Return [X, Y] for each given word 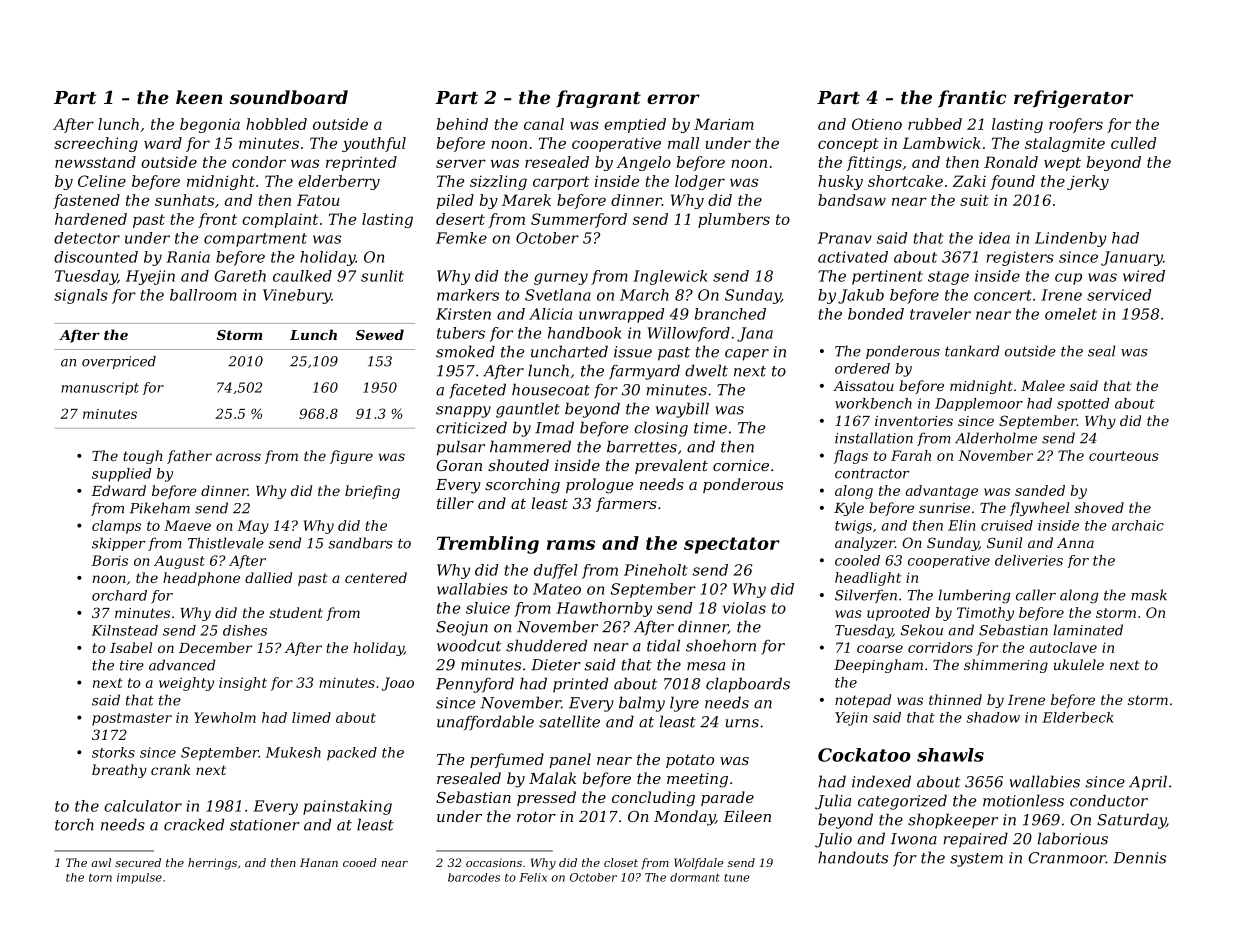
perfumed [507, 760]
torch [74, 824]
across [238, 457]
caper [747, 355]
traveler [940, 314]
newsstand [95, 162]
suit [974, 200]
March [644, 295]
